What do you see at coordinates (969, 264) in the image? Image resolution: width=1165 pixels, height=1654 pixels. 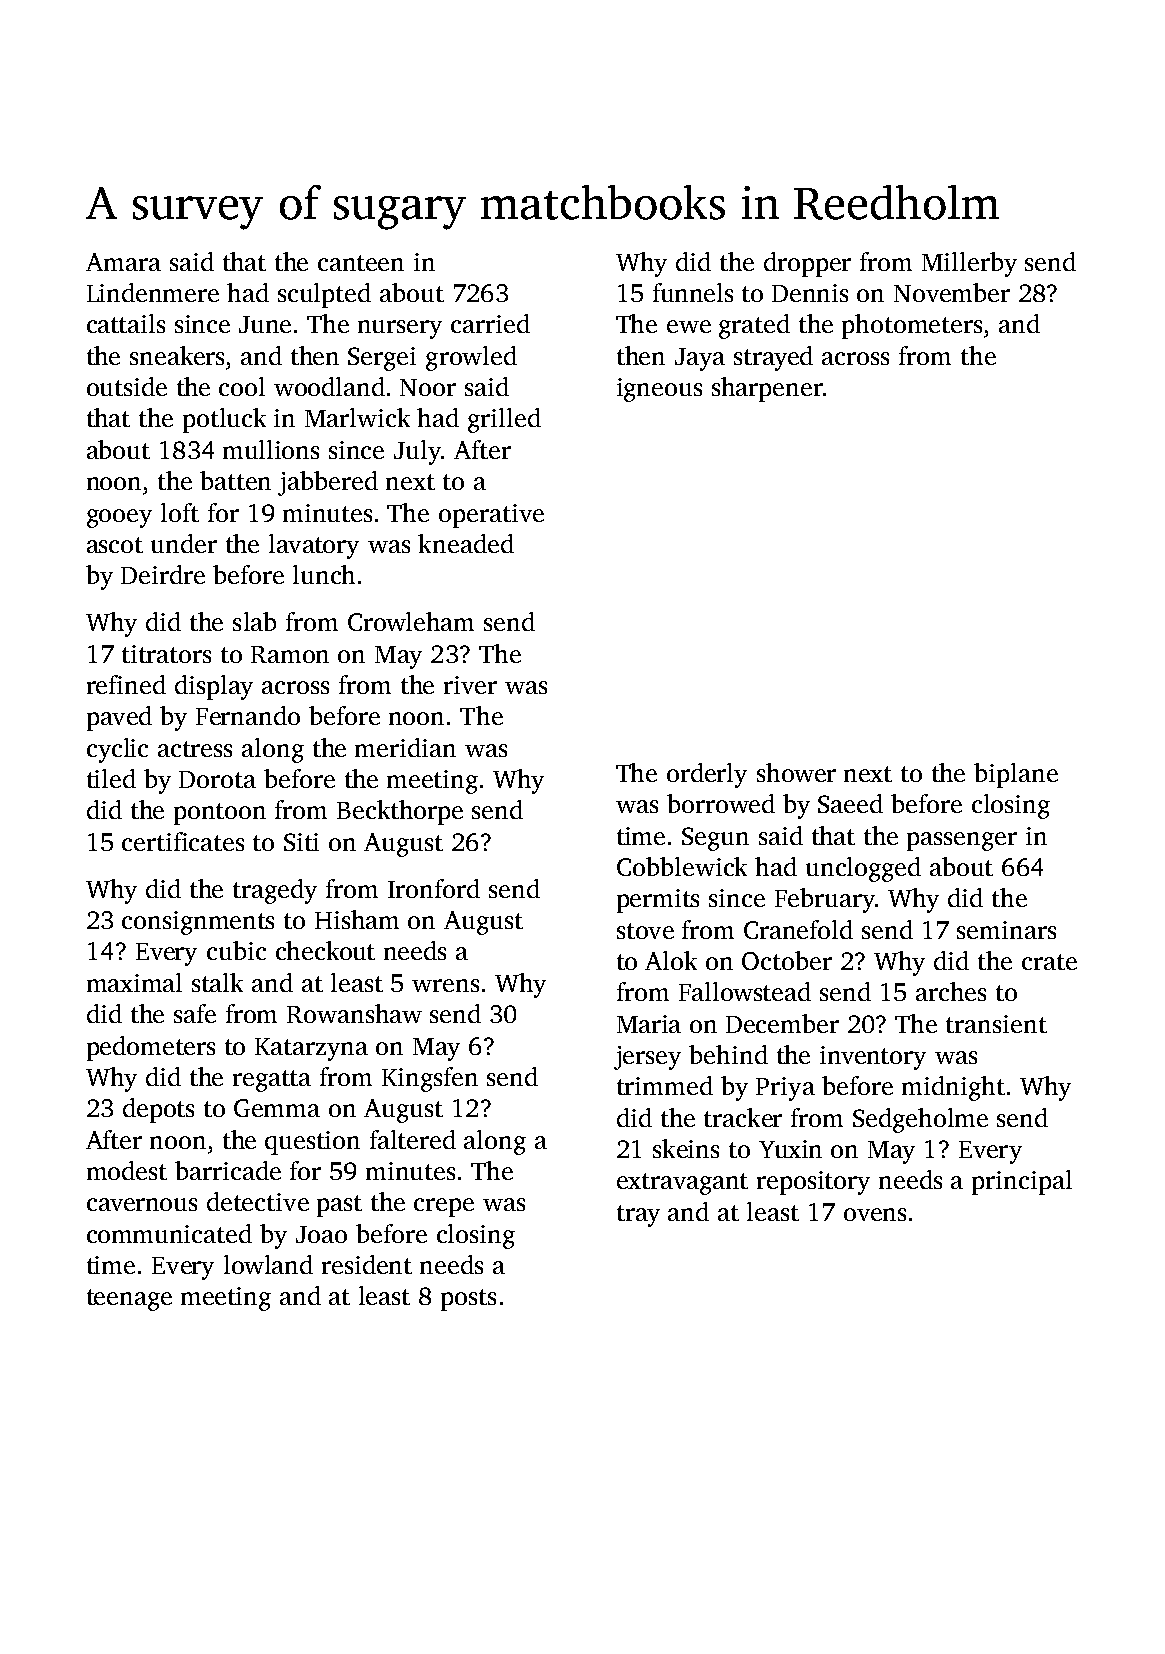 I see `Millerby` at bounding box center [969, 264].
